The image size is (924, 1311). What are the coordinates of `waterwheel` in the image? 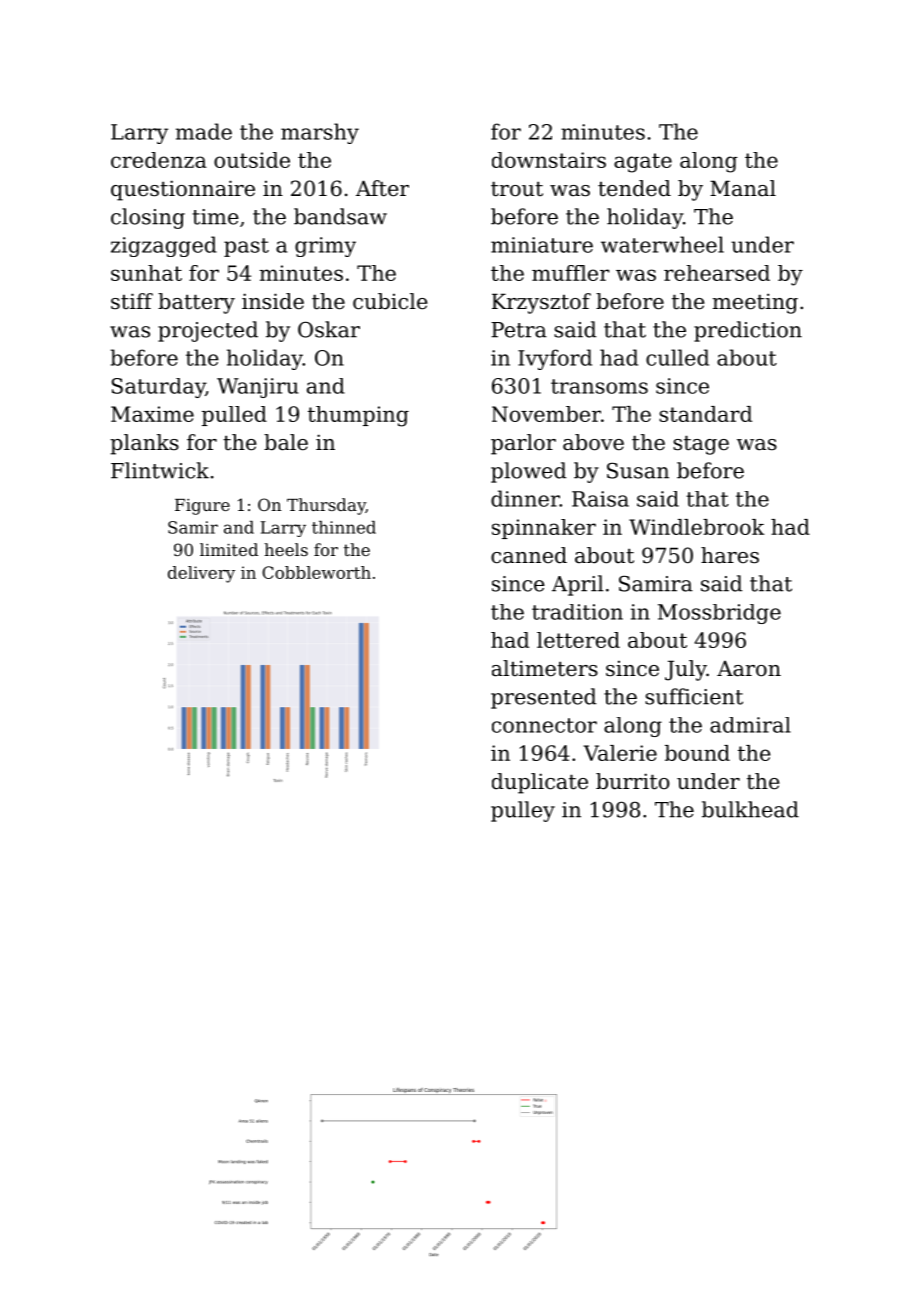 It's located at (662, 244).
